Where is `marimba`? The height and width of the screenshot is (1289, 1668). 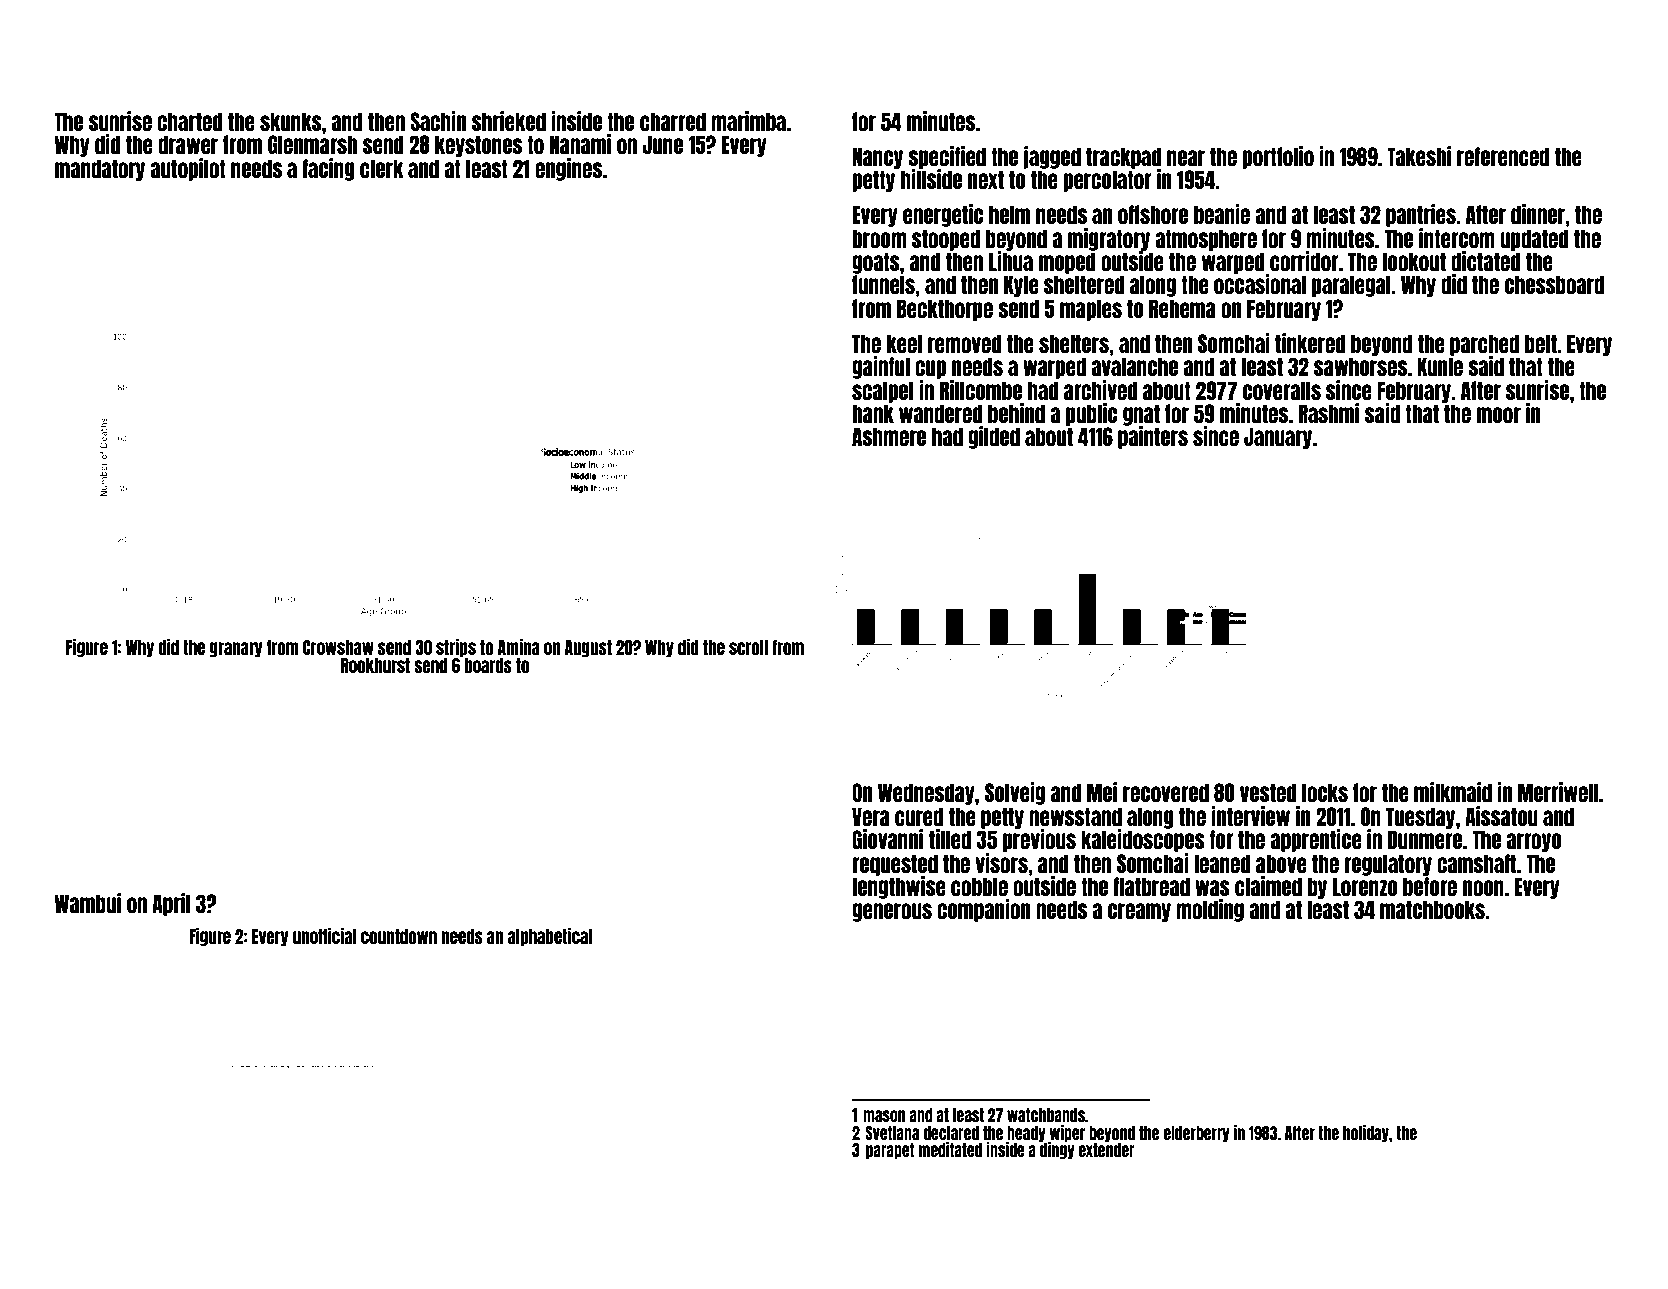
marimba is located at coordinates (748, 121).
